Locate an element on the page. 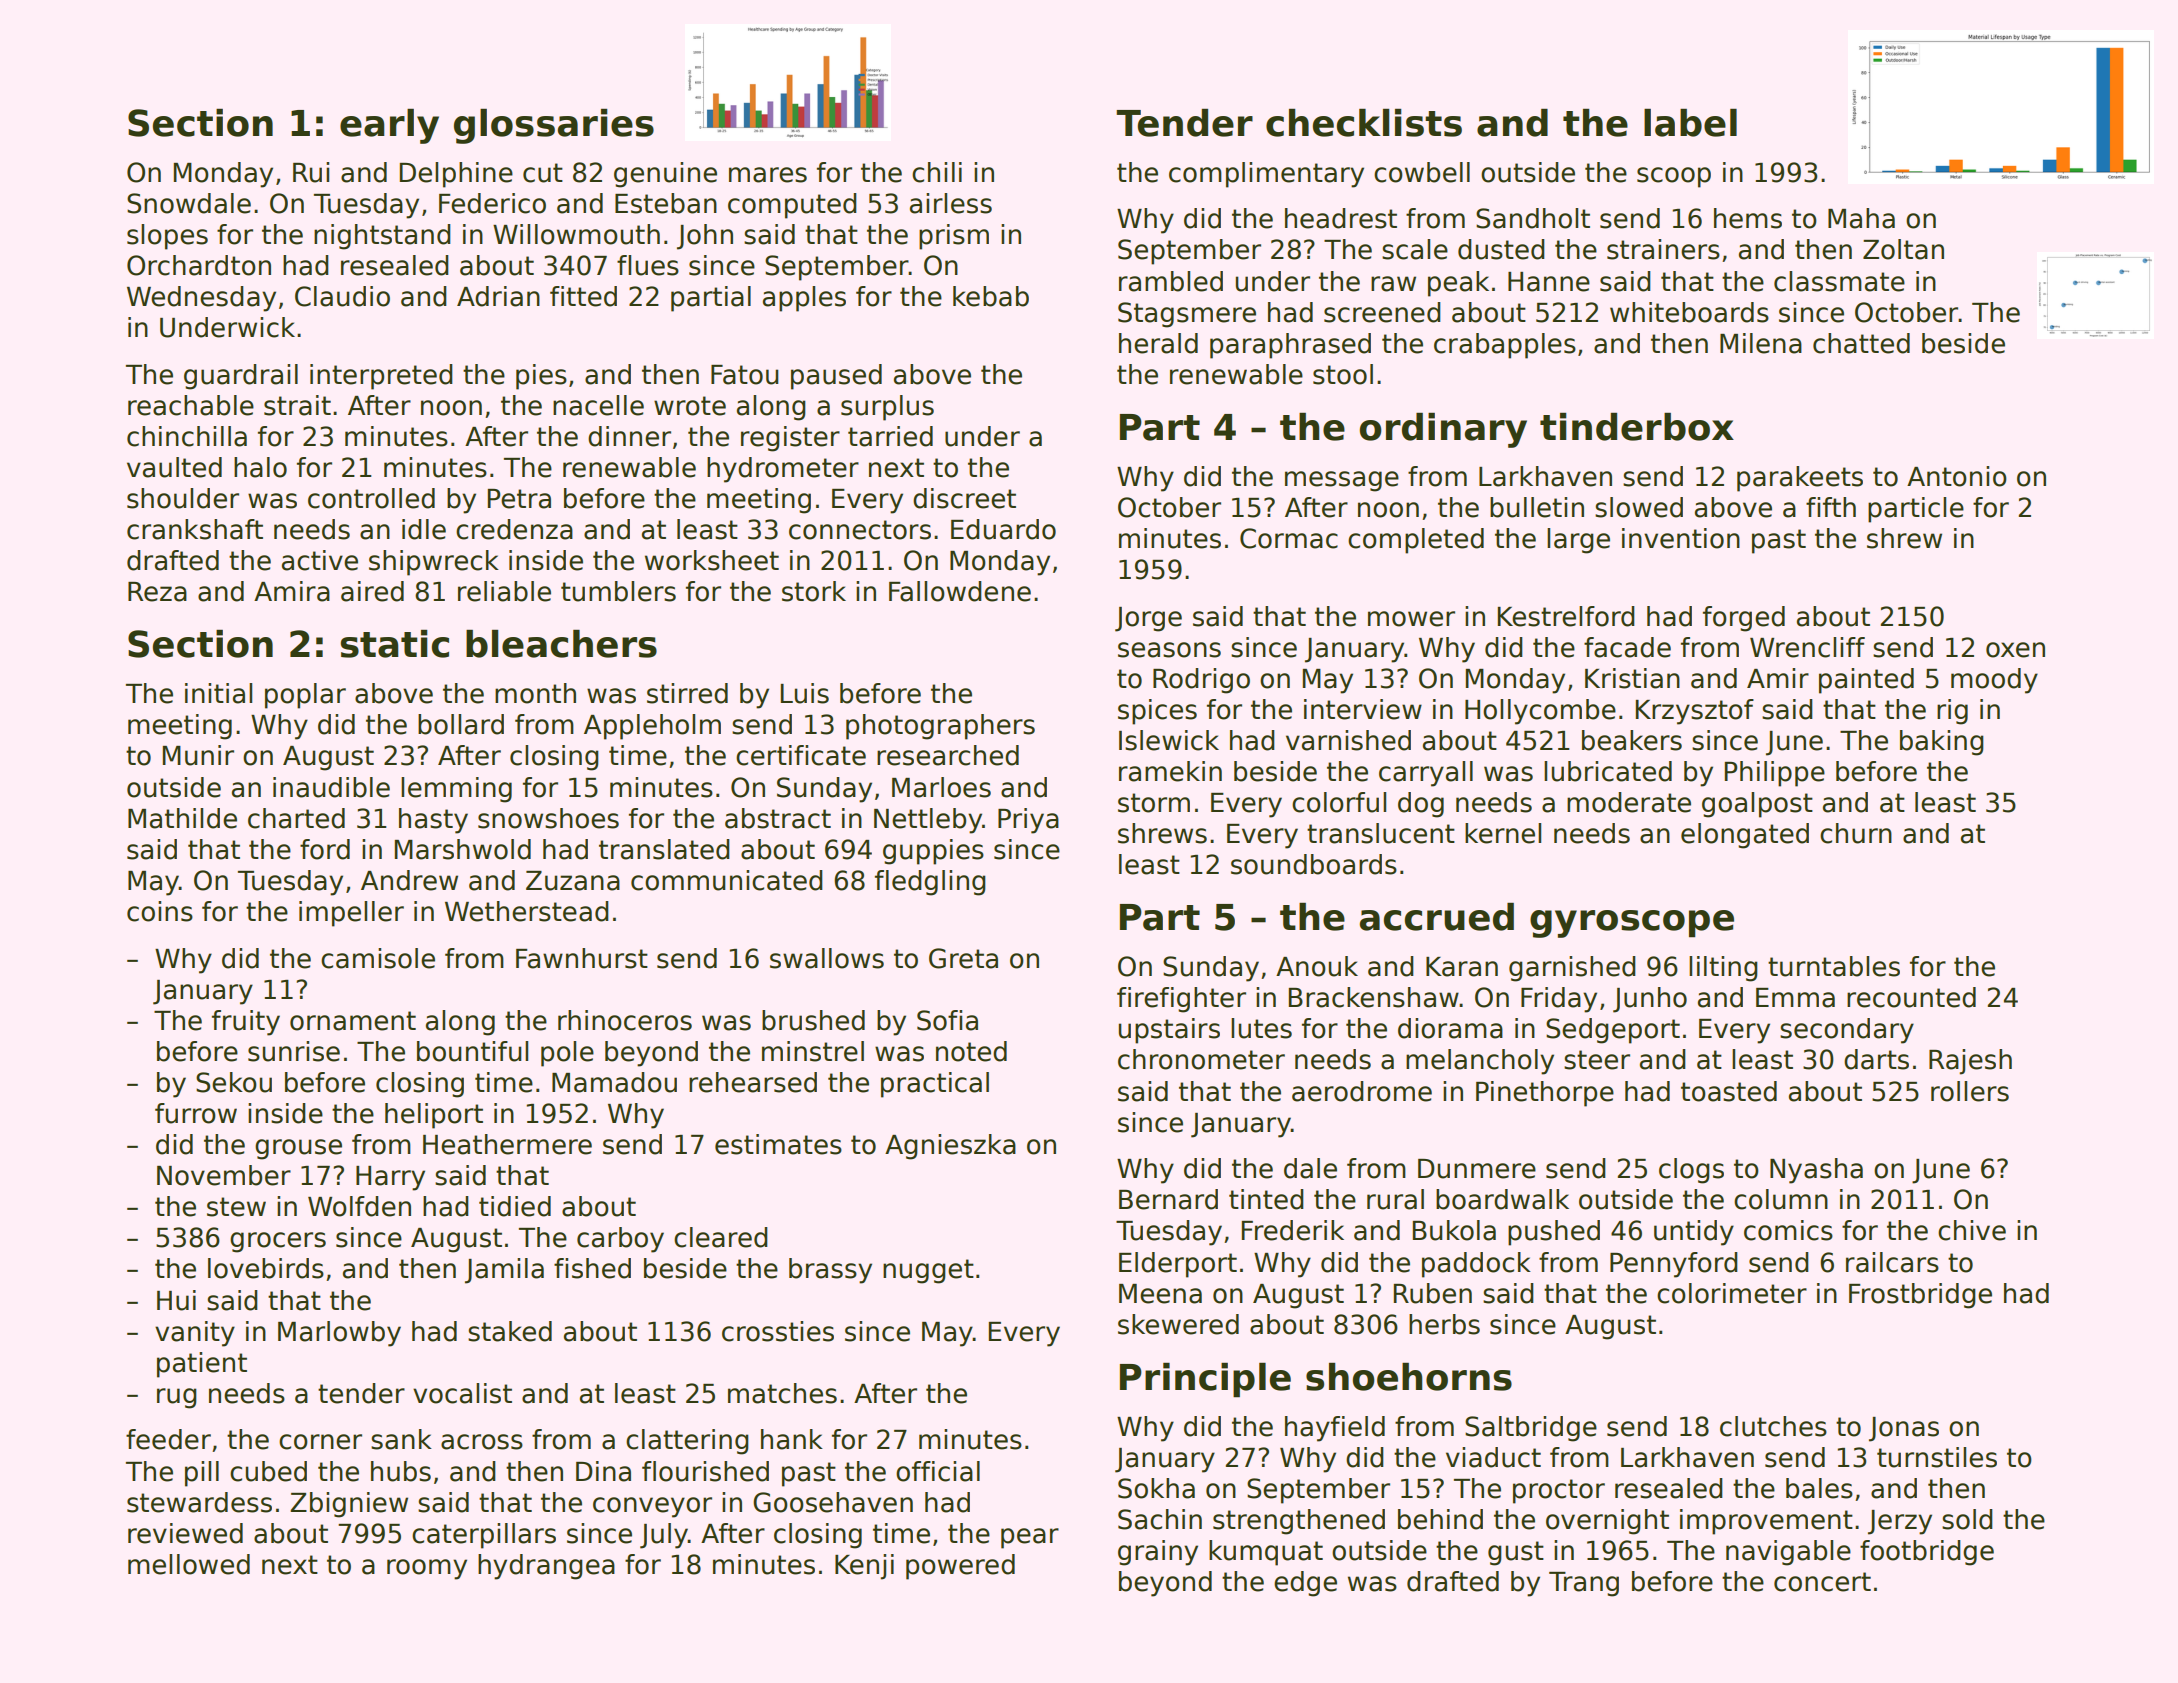 This document has width=2178, height=1683. Hui is located at coordinates (176, 1300).
